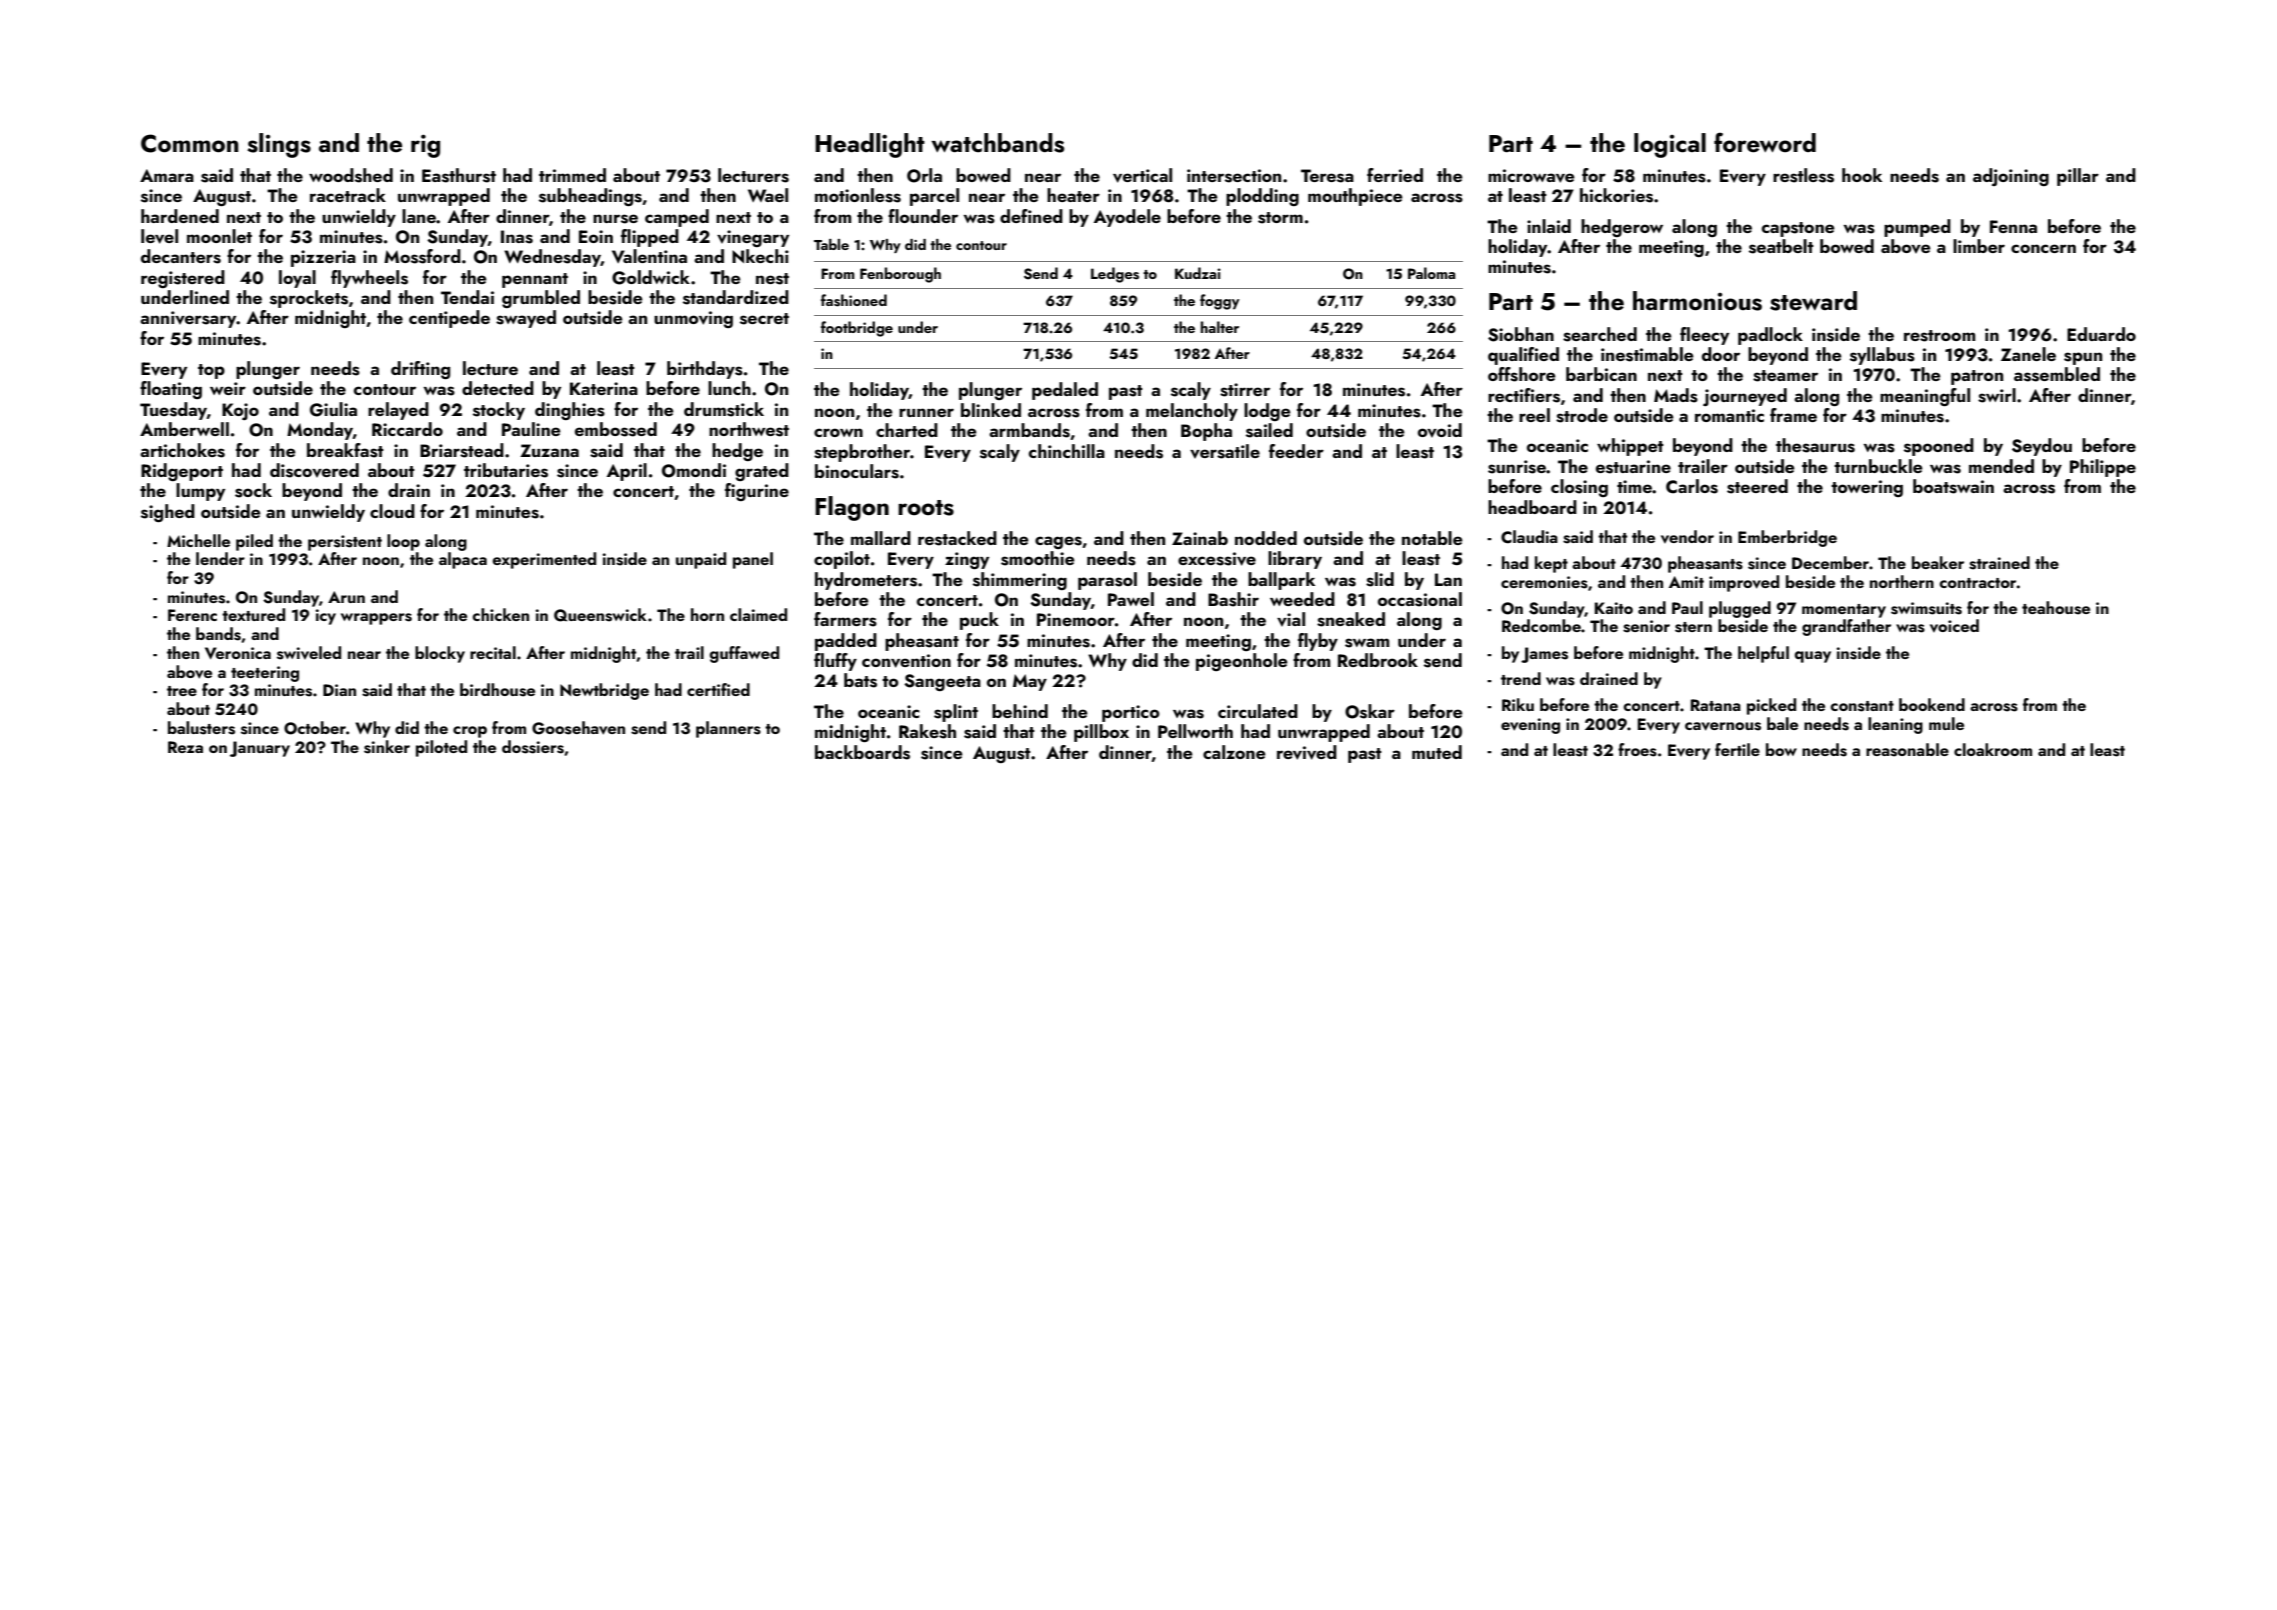 The image size is (2277, 1610). Describe the element at coordinates (1993, 749) in the page. I see `cloakroom` at that location.
